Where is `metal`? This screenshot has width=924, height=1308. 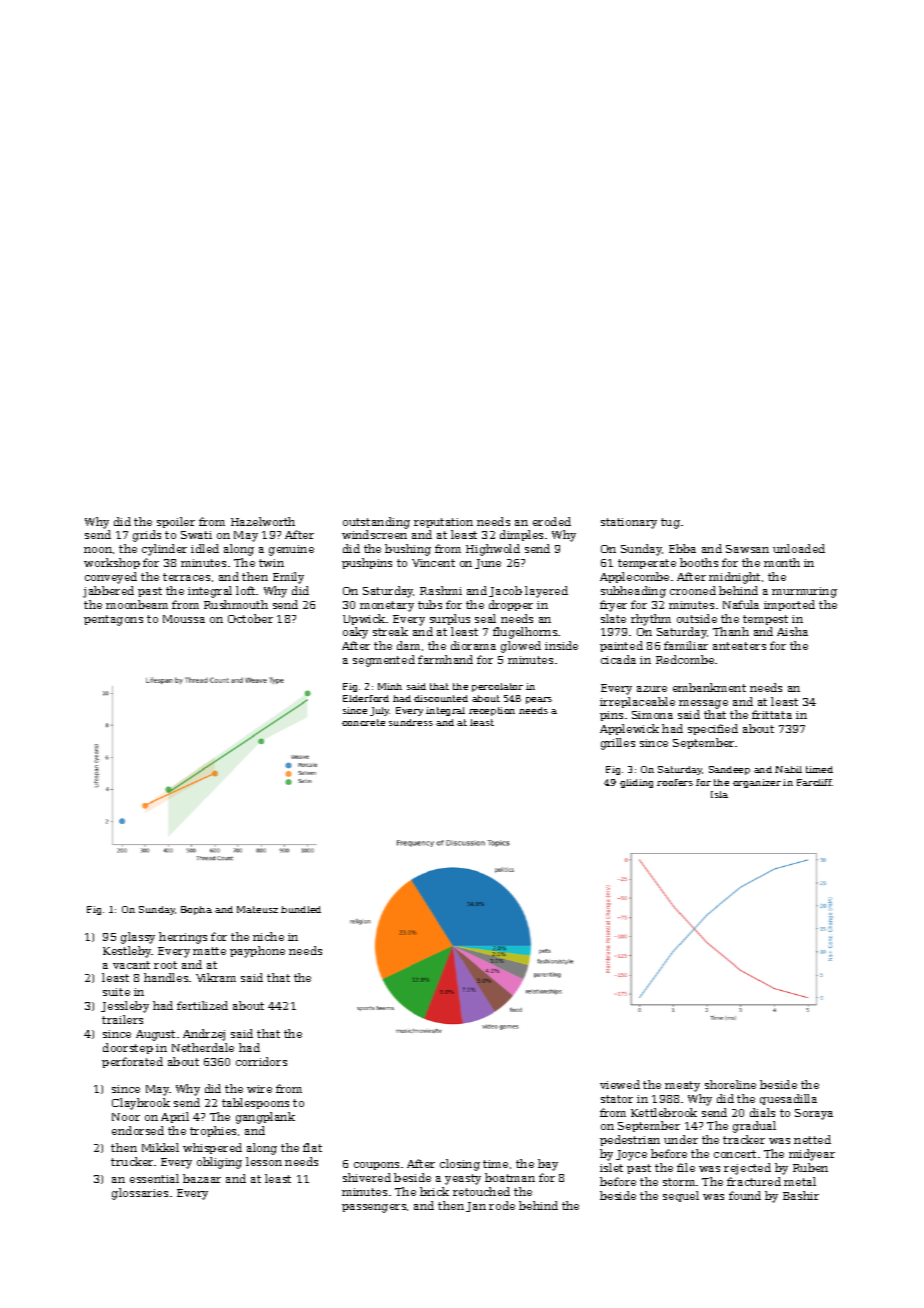 metal is located at coordinates (800, 1181).
